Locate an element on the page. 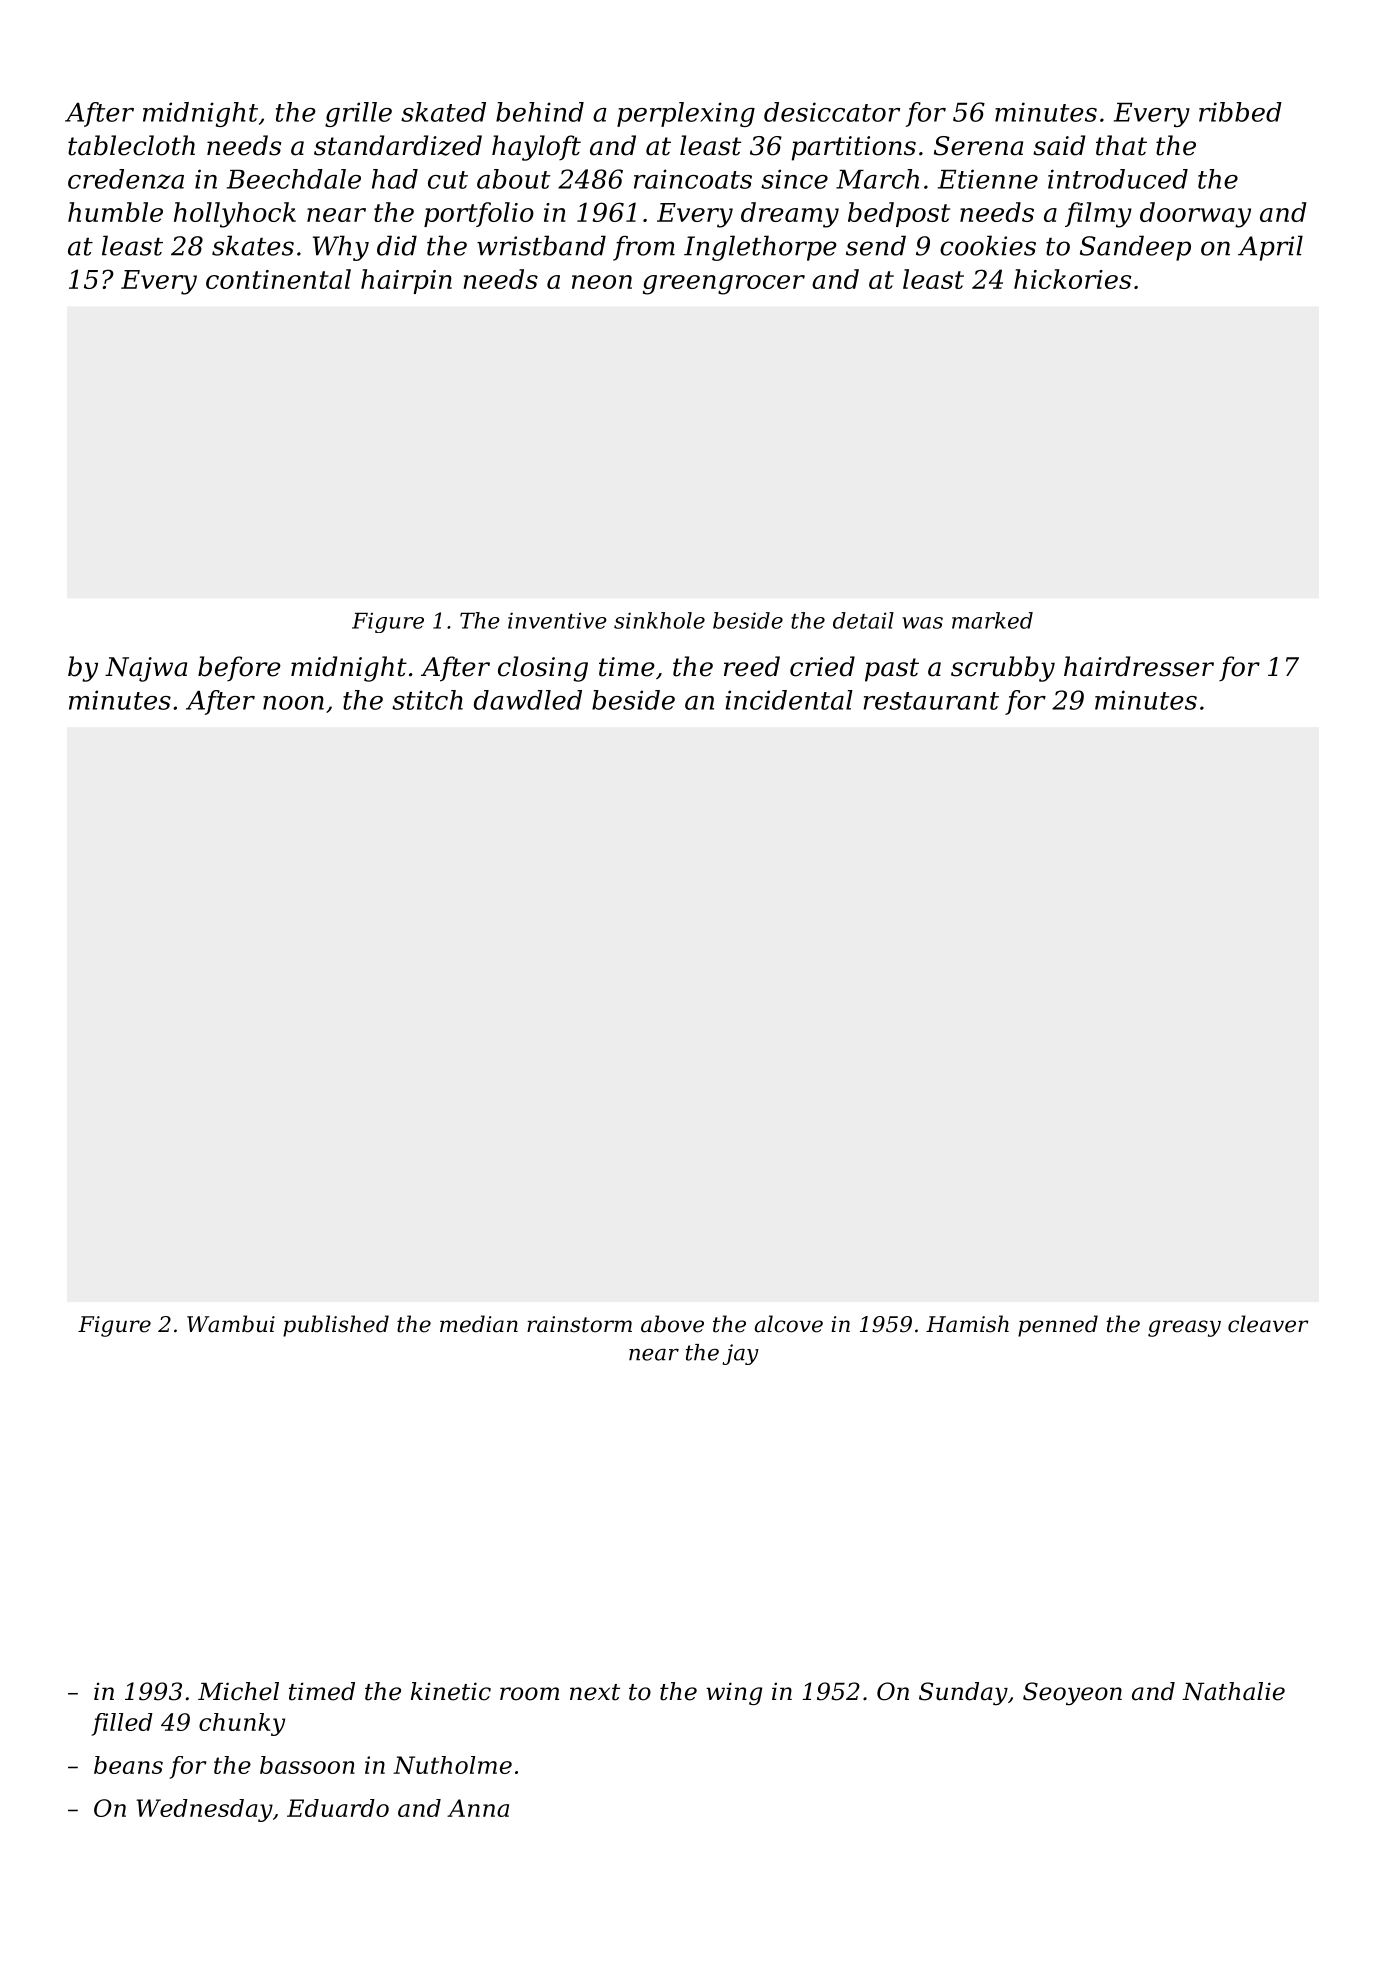 This page has height=1969, width=1386. Eduardo is located at coordinates (338, 1808).
